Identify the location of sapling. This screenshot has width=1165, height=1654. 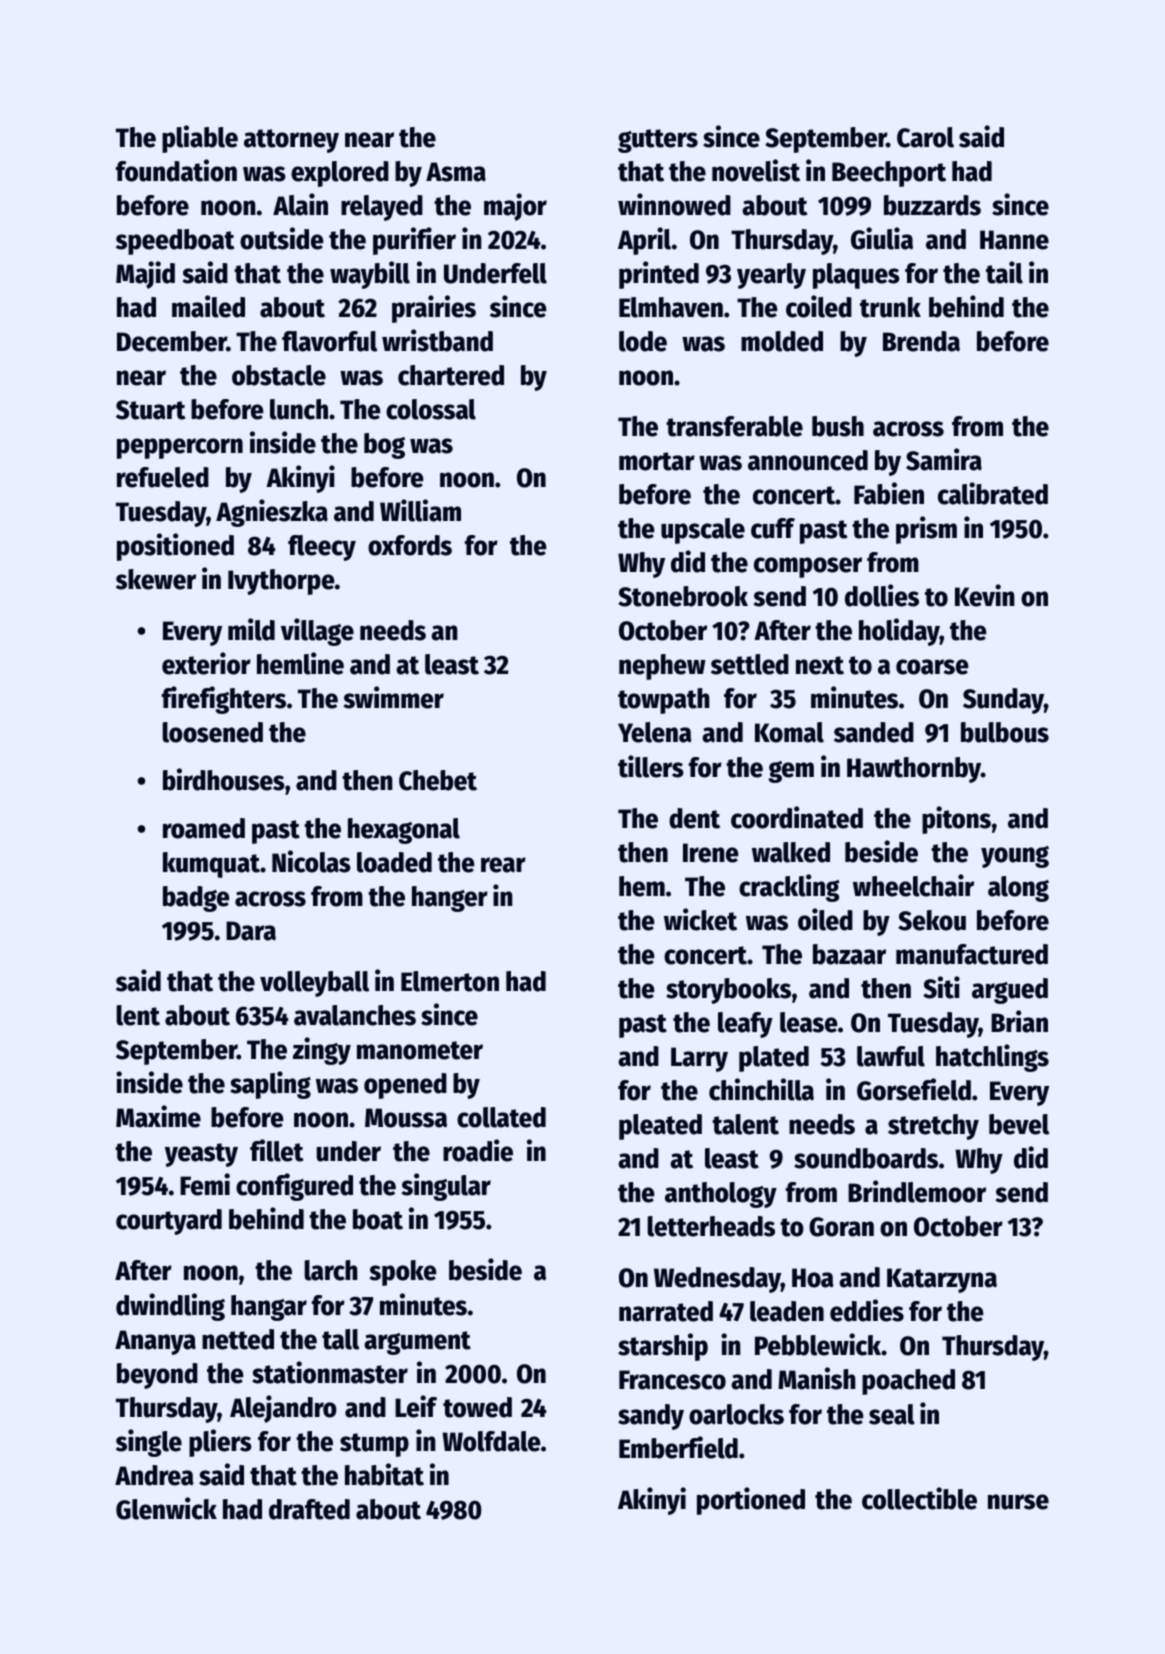
(270, 1085).
